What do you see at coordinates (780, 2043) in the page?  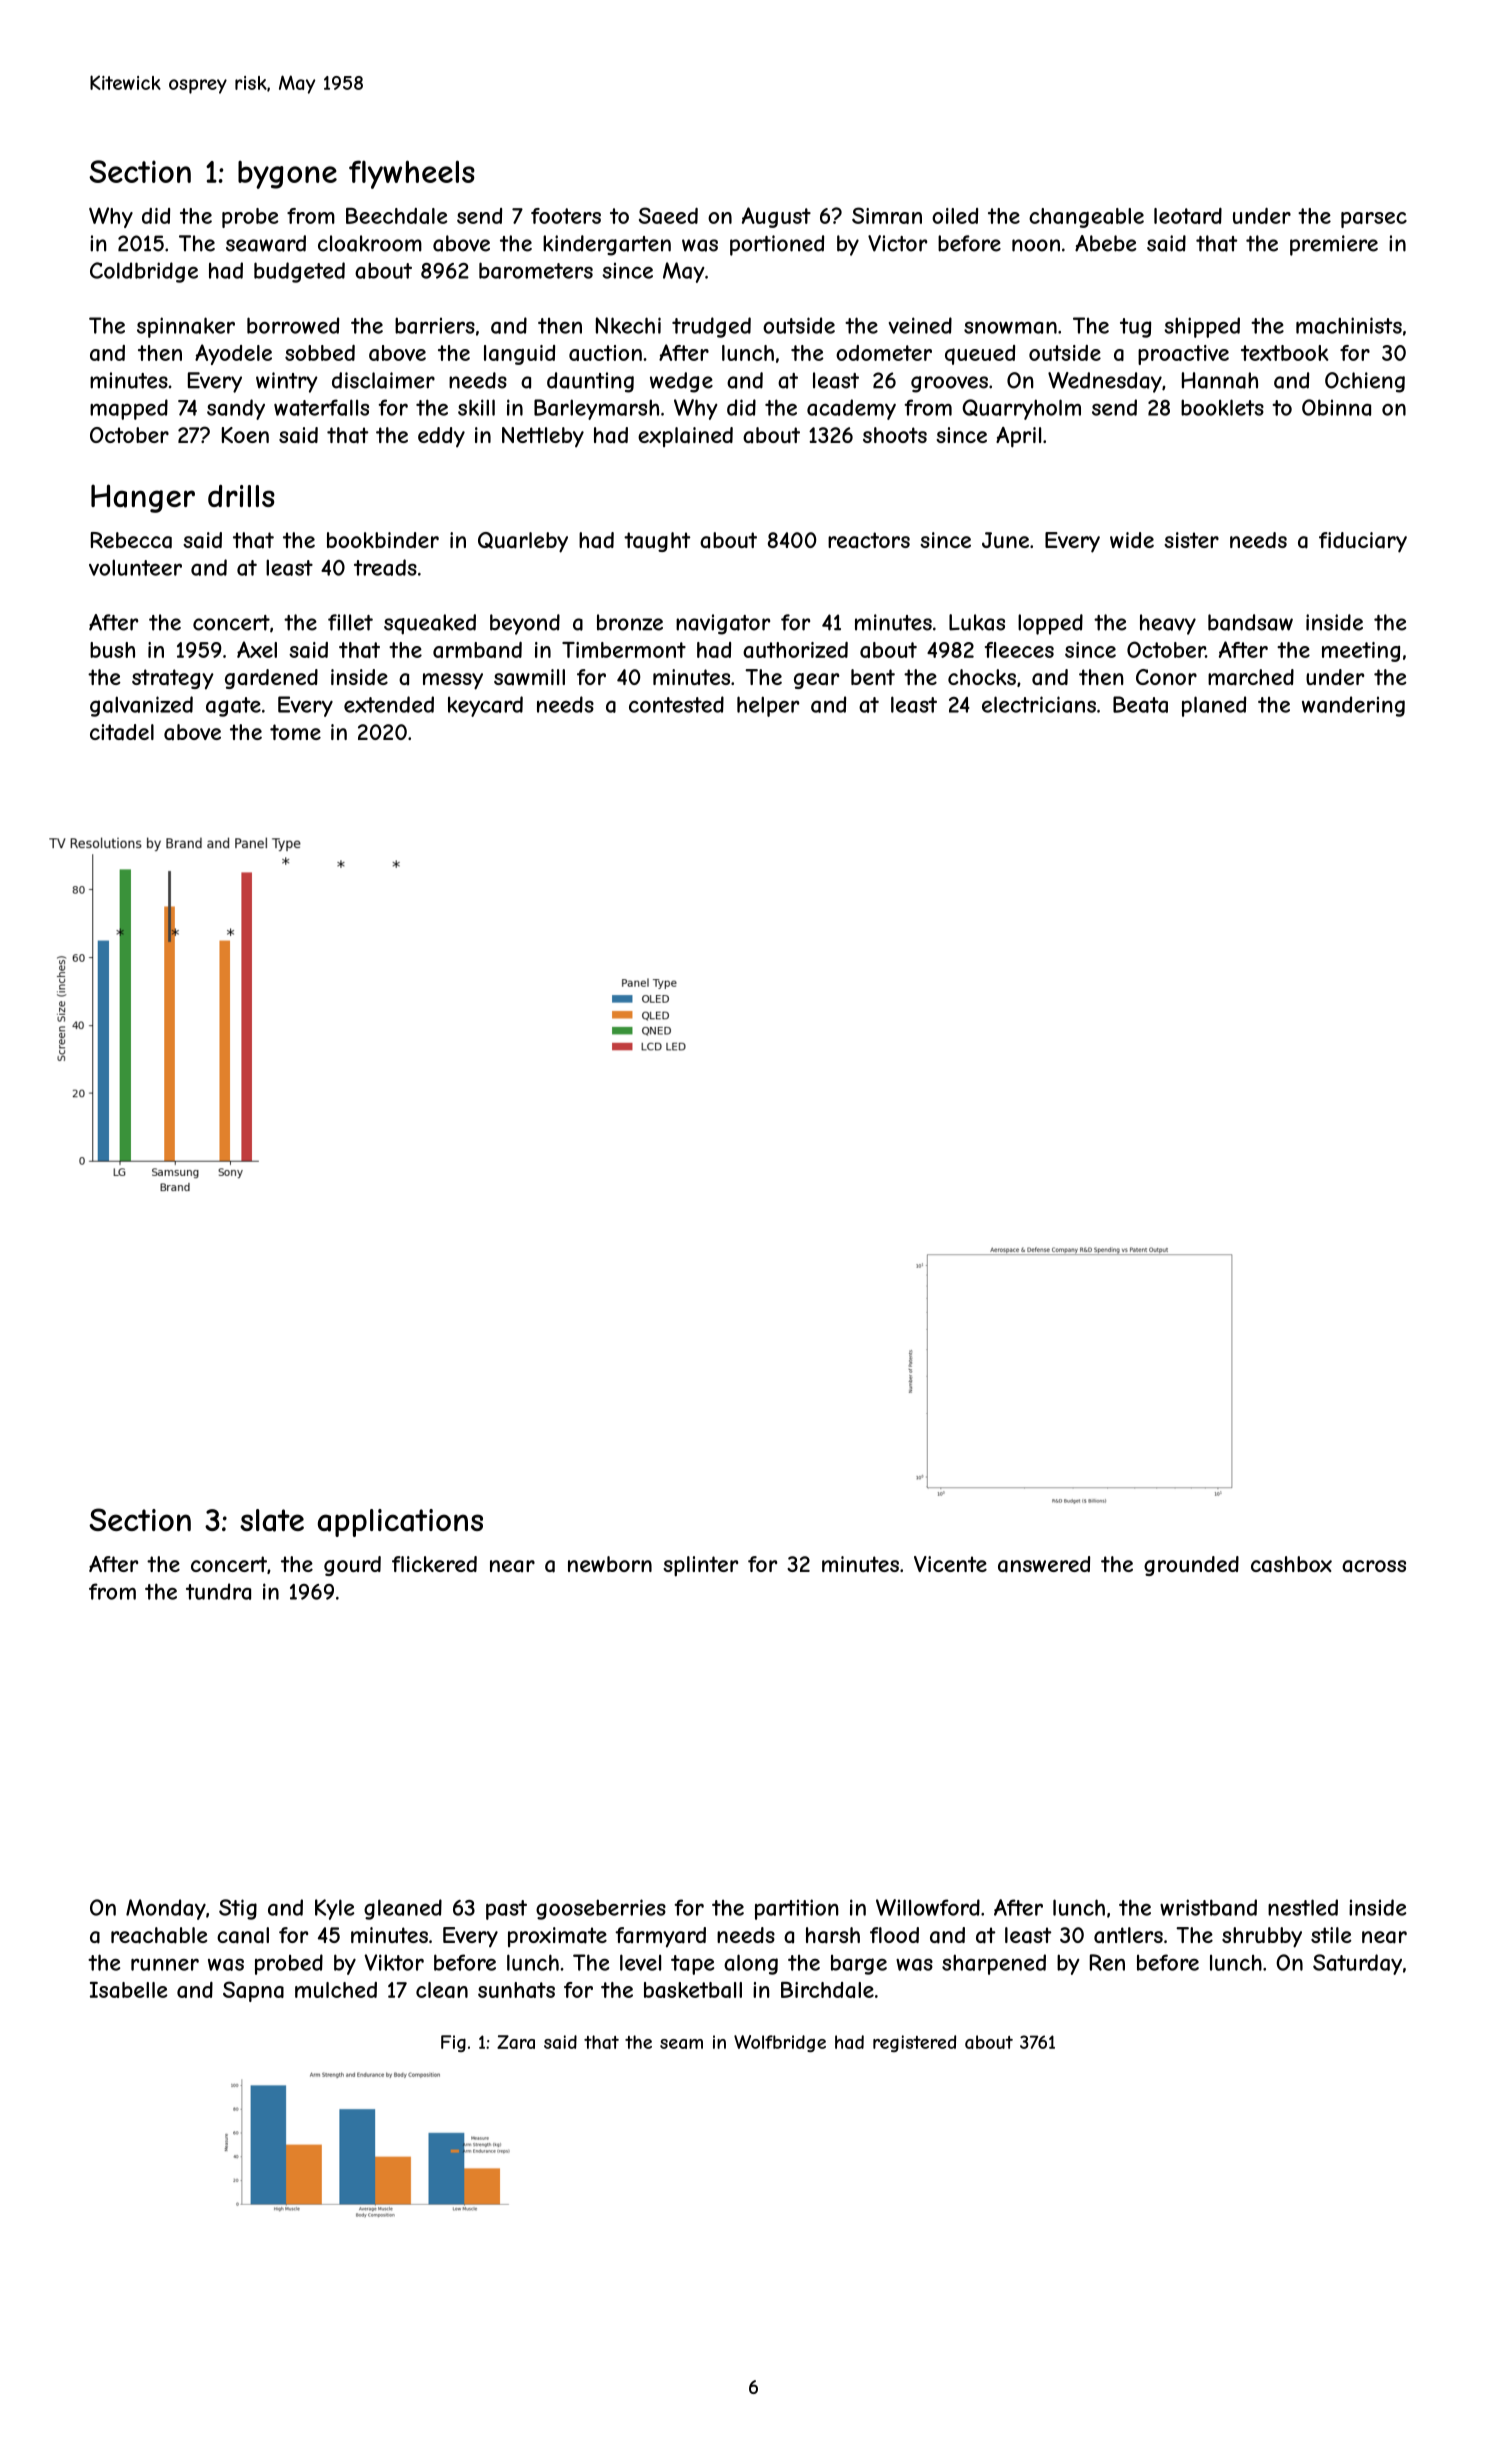 I see `Wolfbridge` at bounding box center [780, 2043].
